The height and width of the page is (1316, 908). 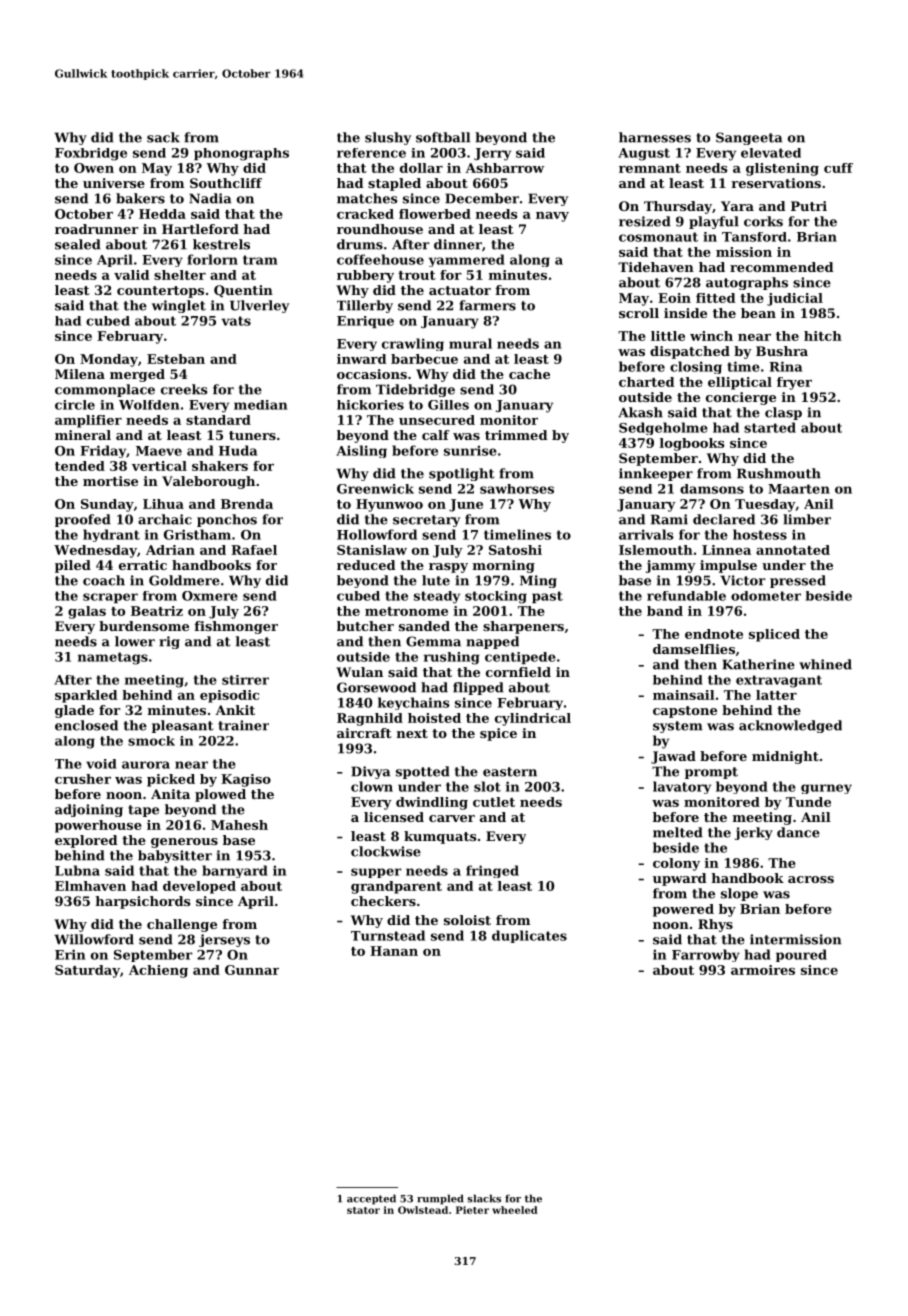 I want to click on Owlstead, so click(x=423, y=1210).
